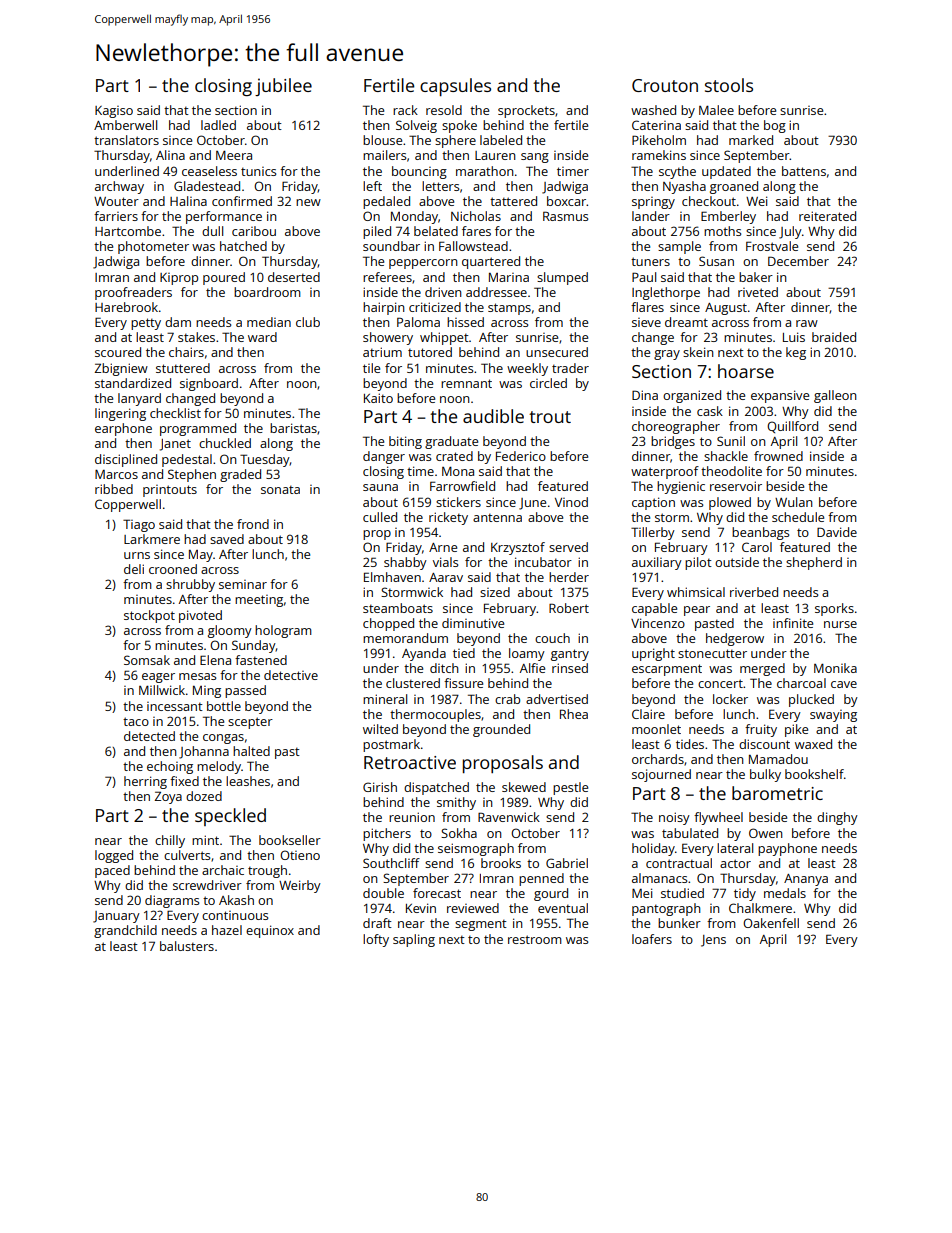  What do you see at coordinates (421, 908) in the screenshot?
I see `Kevin` at bounding box center [421, 908].
